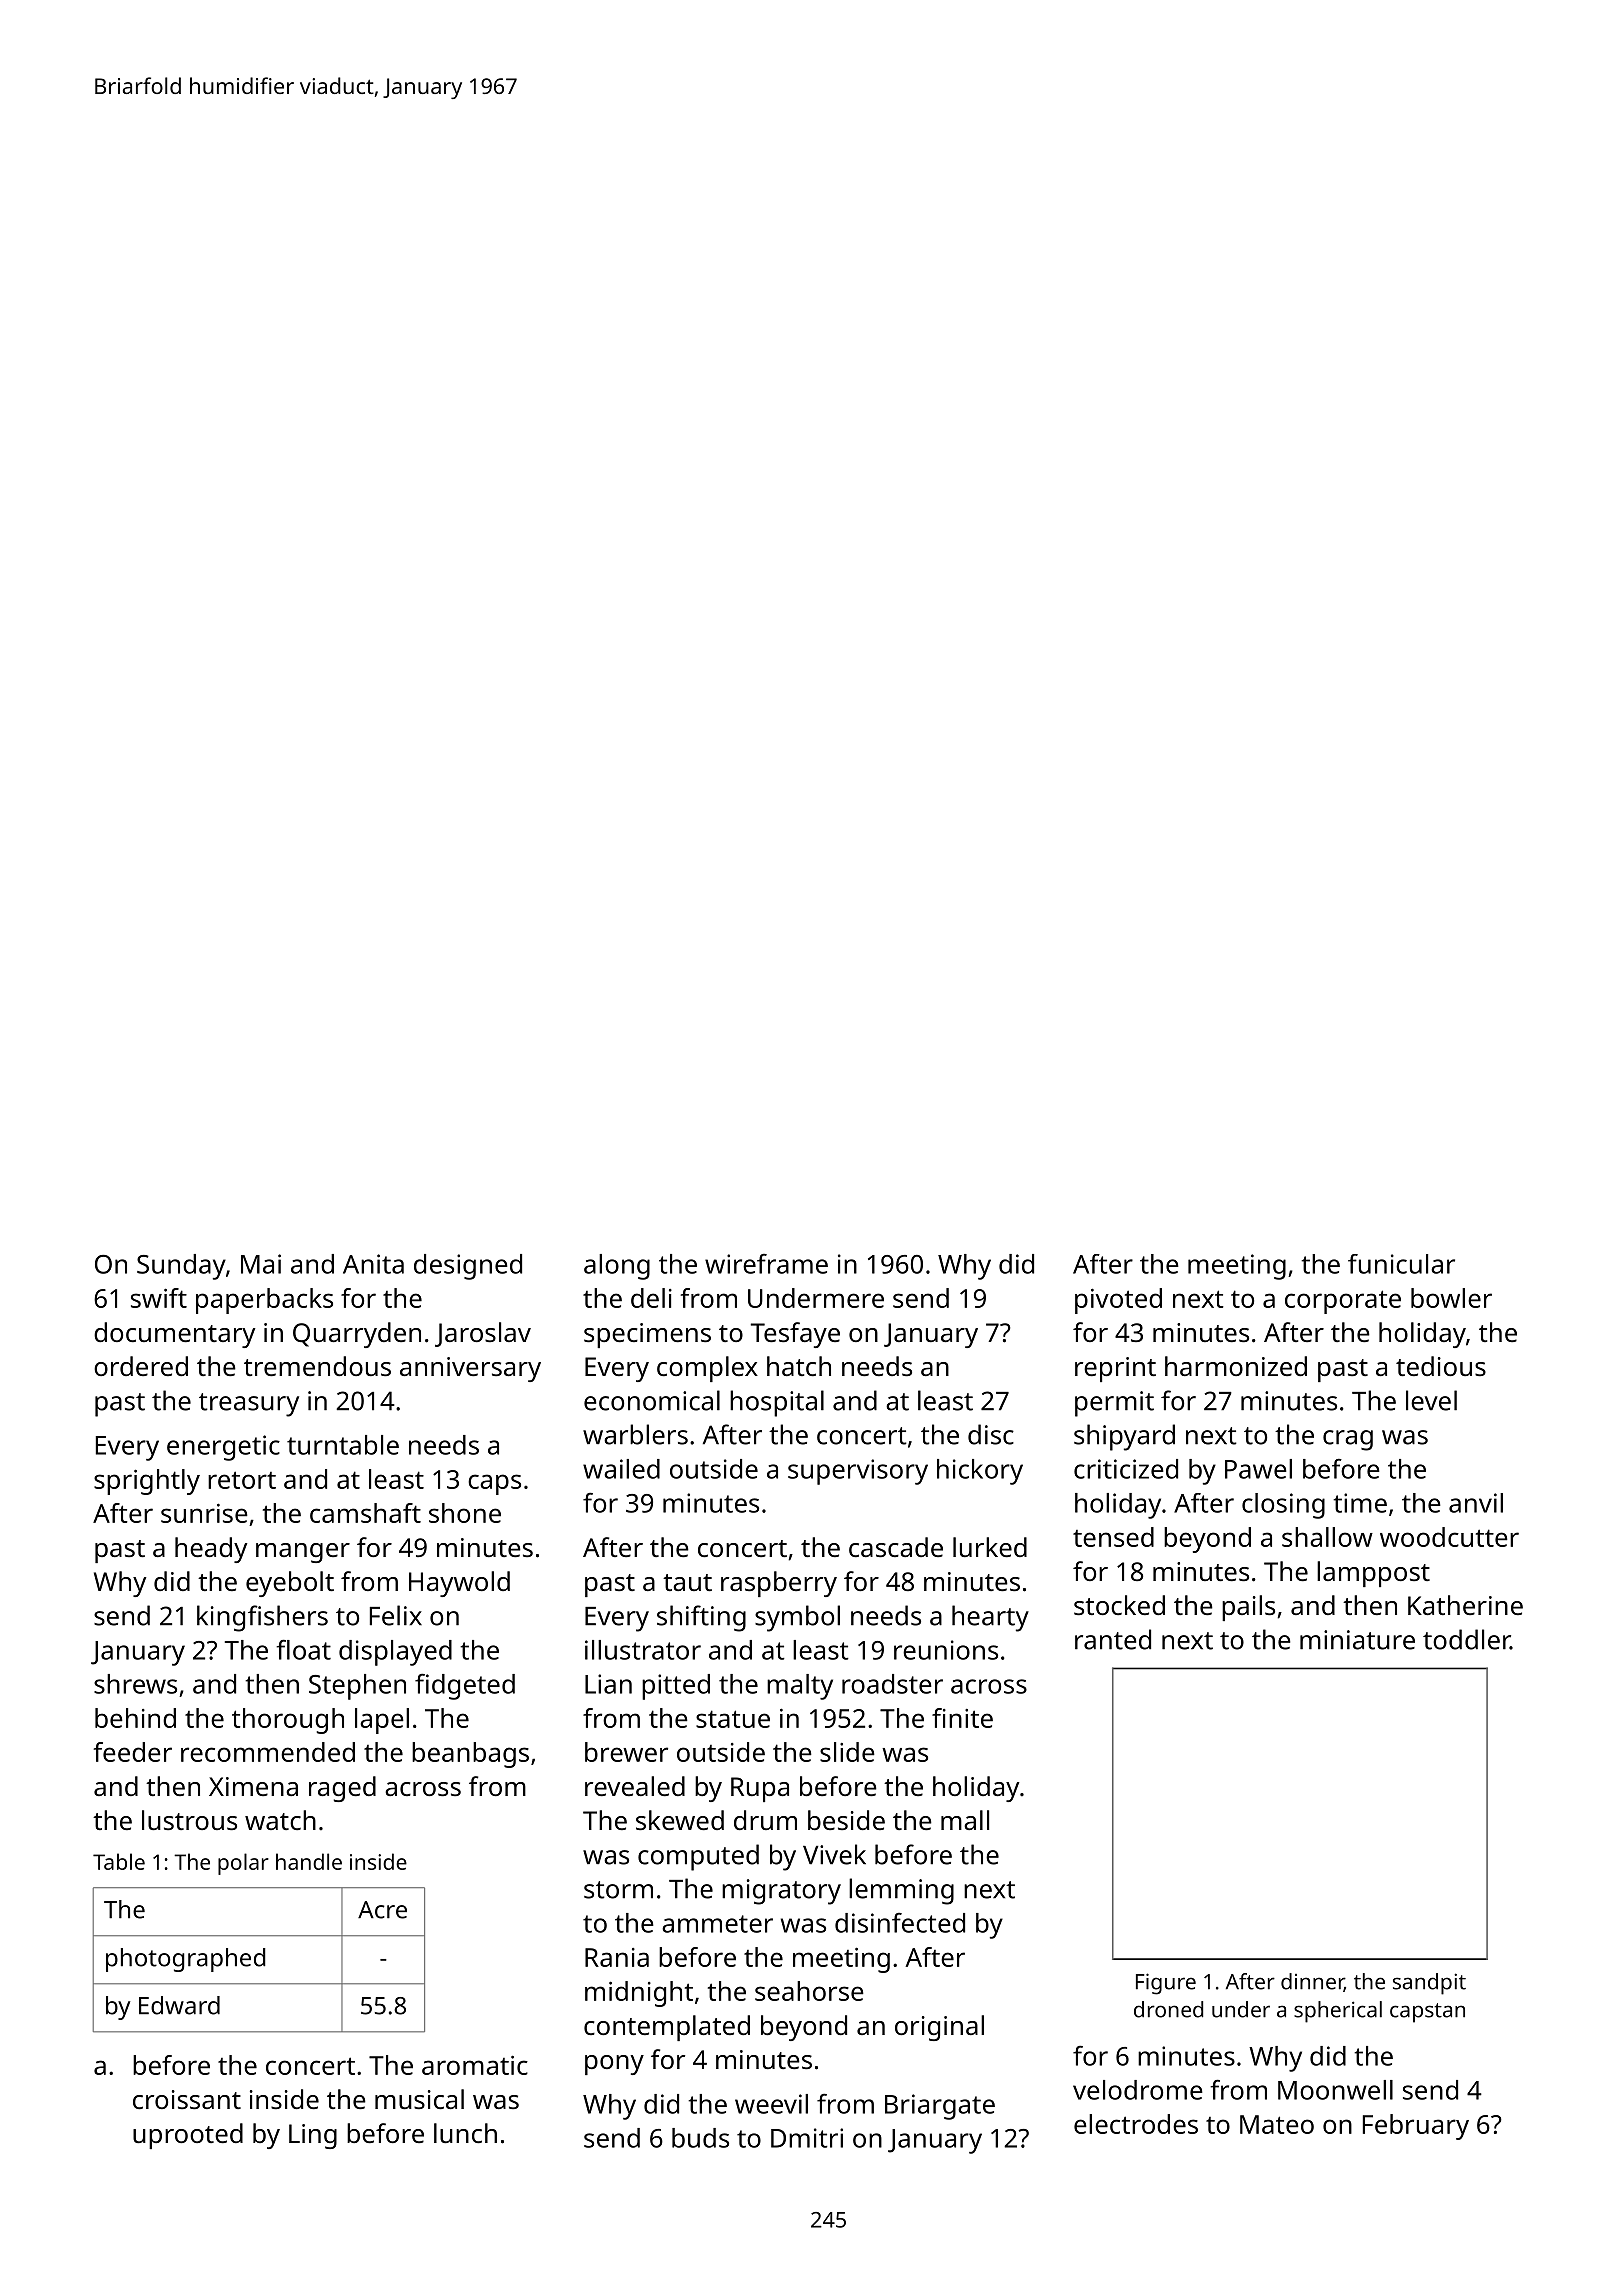 This page has width=1620, height=2292. Describe the element at coordinates (1429, 1984) in the page. I see `sandpit` at that location.
